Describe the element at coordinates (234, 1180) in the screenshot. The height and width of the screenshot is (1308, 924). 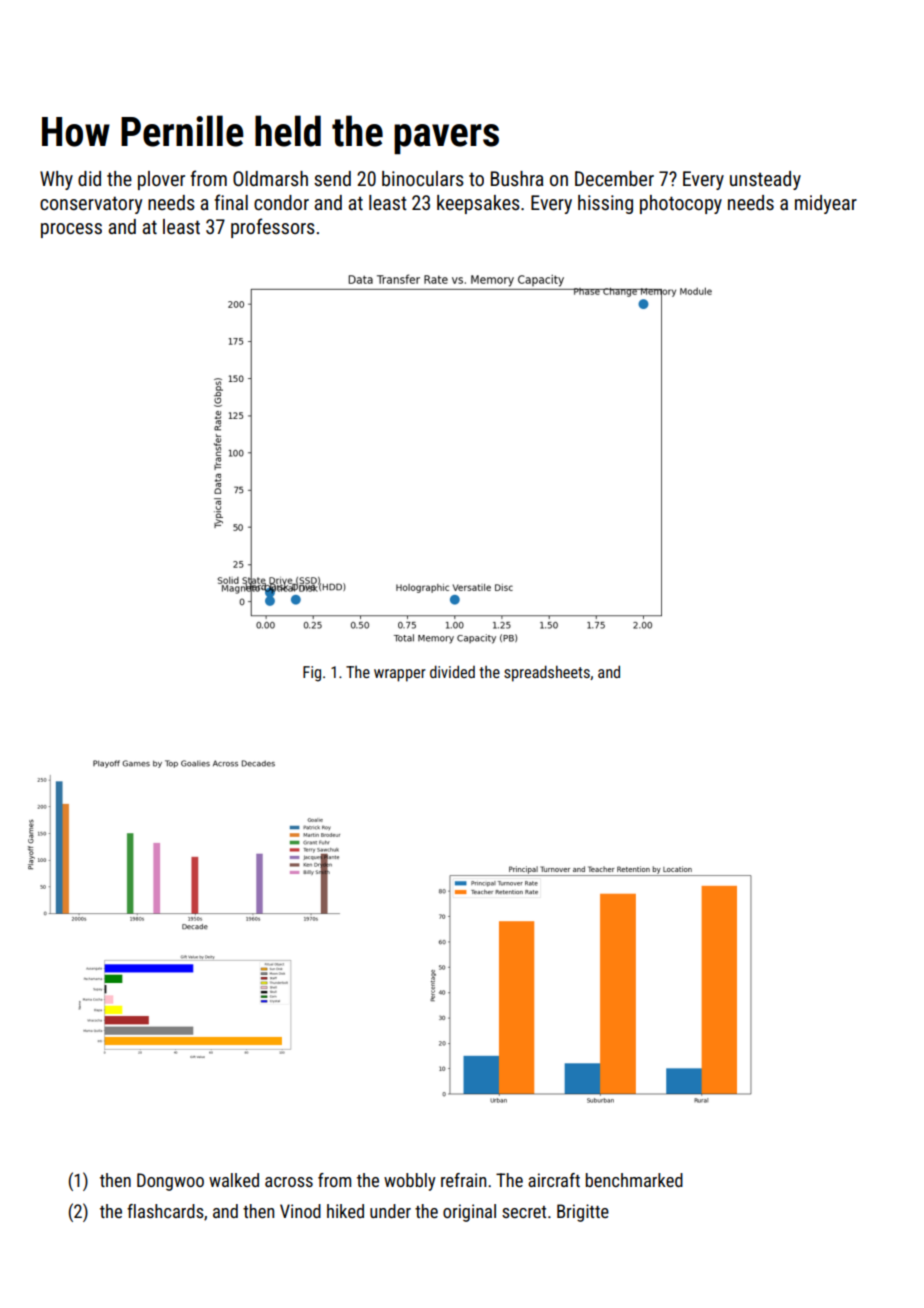
I see `walked` at that location.
